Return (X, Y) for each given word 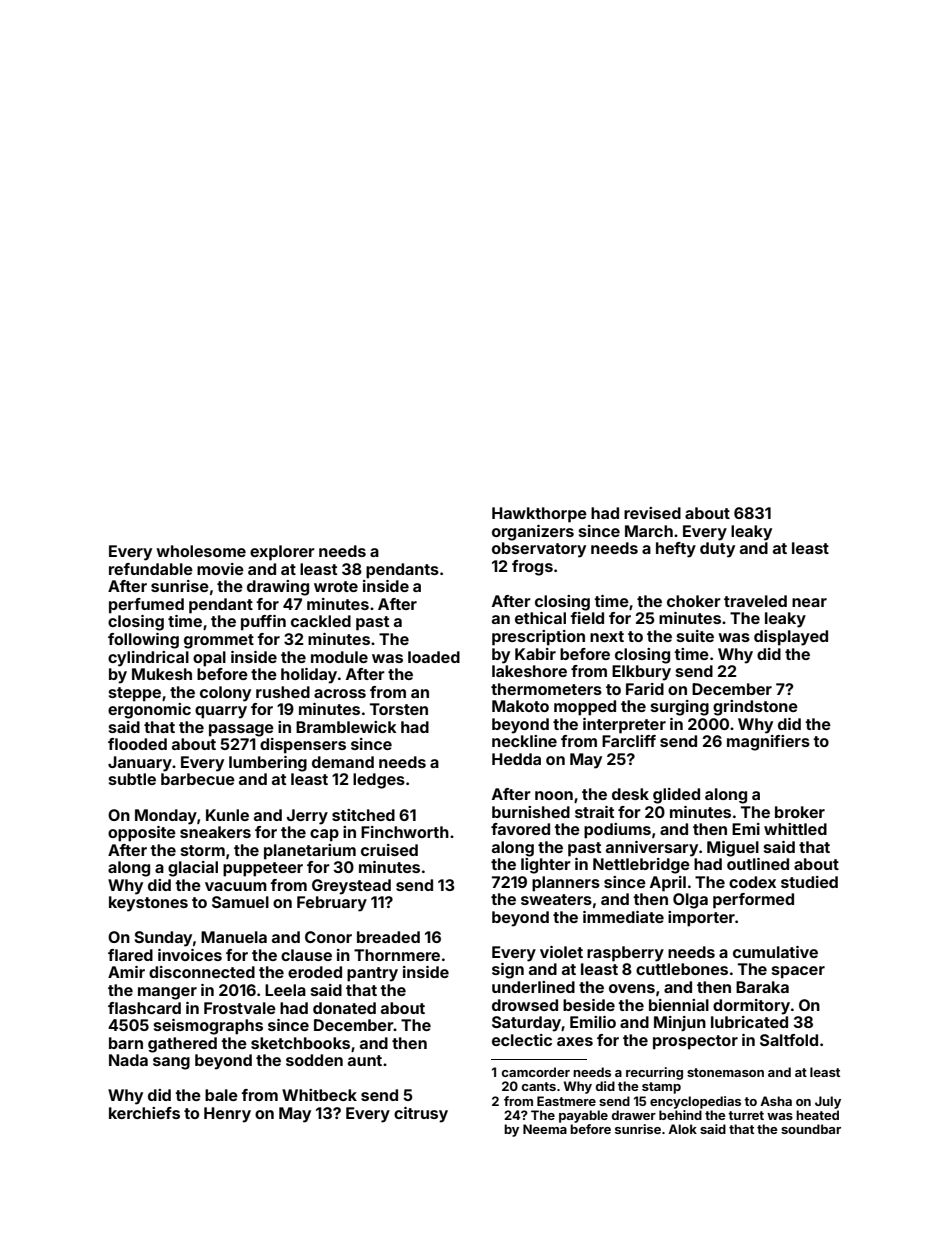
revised (652, 513)
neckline (524, 741)
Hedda (516, 759)
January (140, 764)
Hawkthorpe (539, 515)
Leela (285, 990)
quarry (221, 712)
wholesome (201, 551)
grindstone (755, 708)
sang (171, 1063)
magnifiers (768, 743)
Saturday (527, 1024)
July (828, 1102)
